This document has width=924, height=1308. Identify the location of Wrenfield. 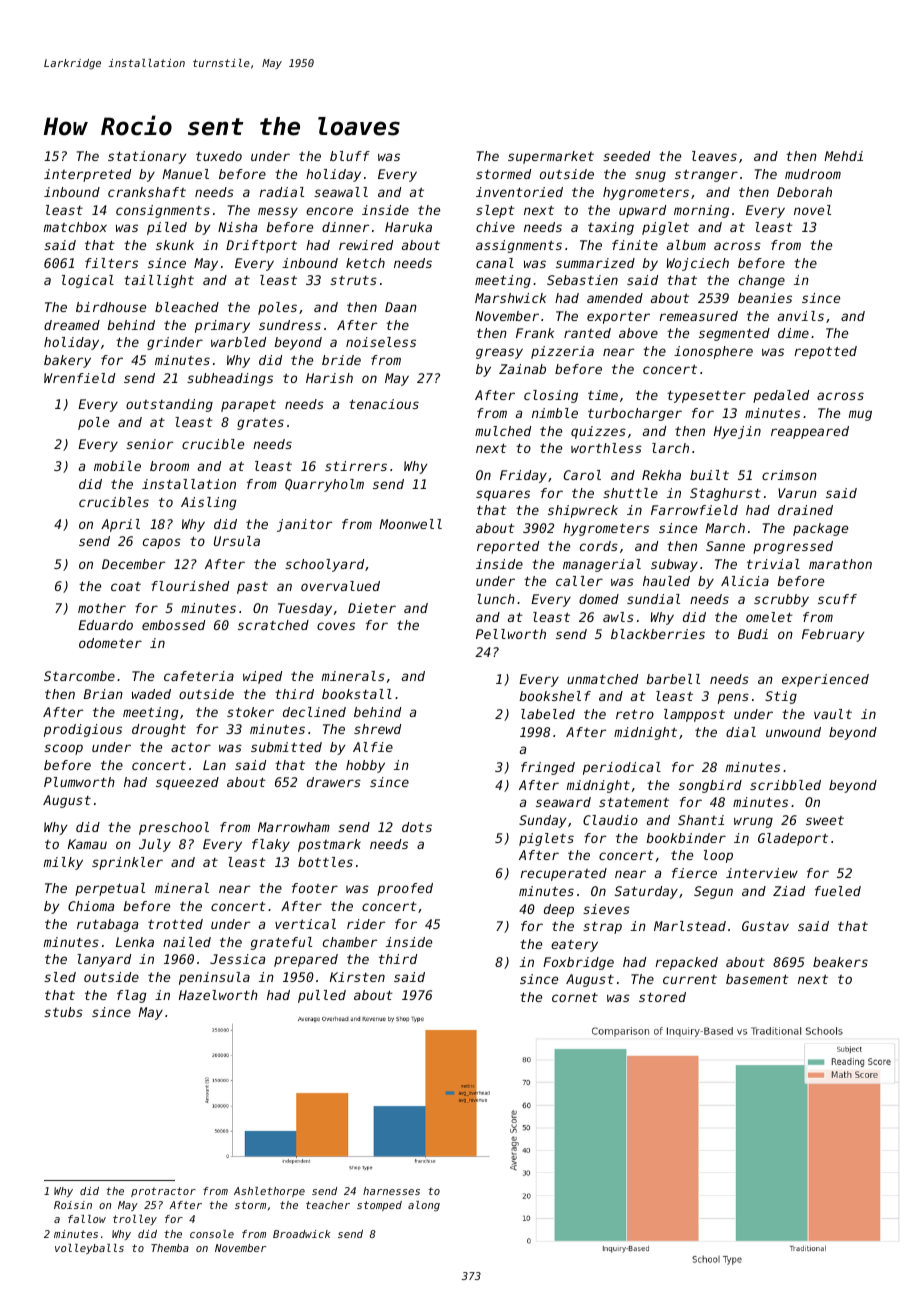
(79, 378).
